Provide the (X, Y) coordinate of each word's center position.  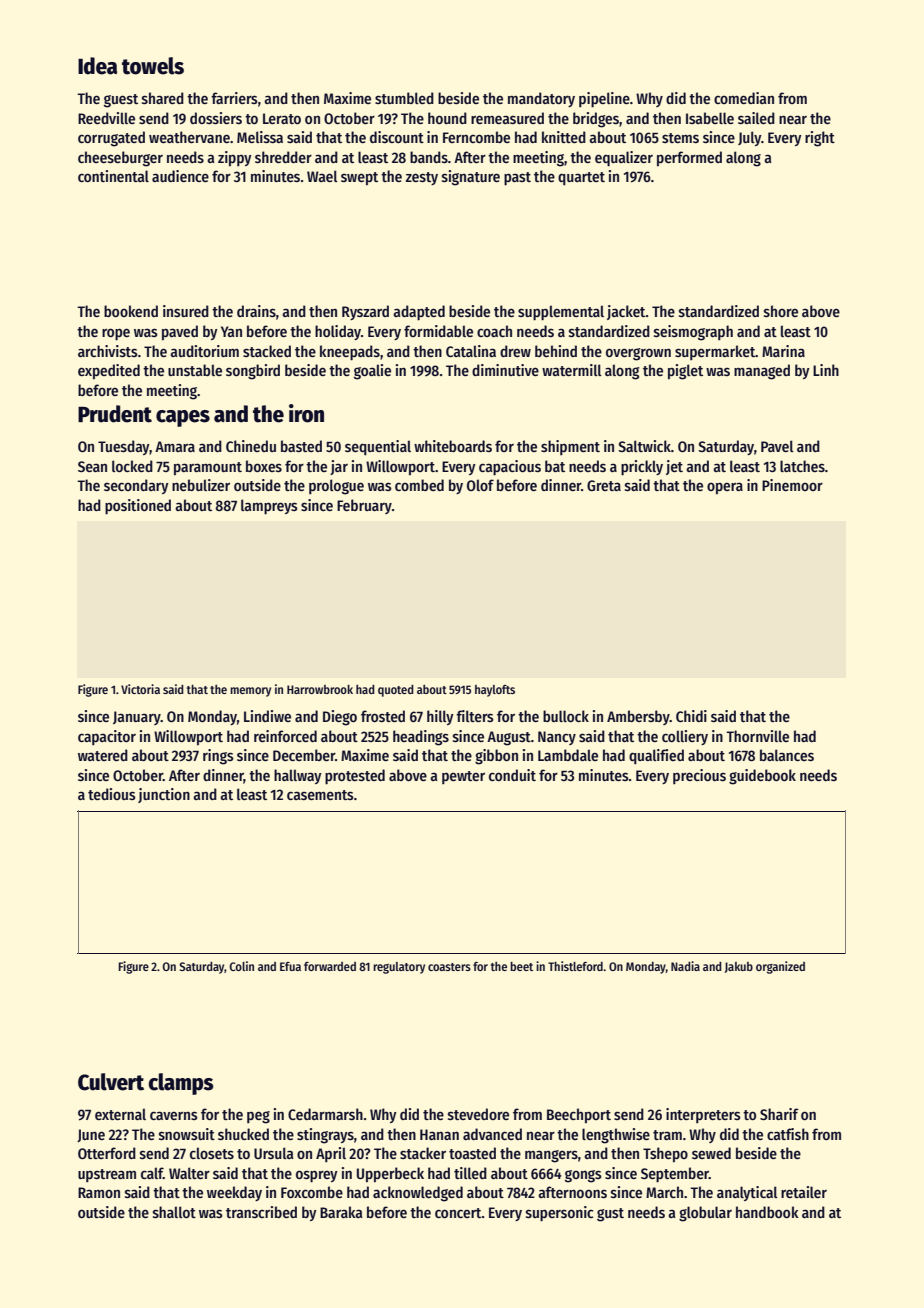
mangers (551, 1156)
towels (153, 66)
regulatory (399, 968)
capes (183, 418)
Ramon (99, 1192)
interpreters (703, 1115)
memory (250, 692)
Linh (826, 370)
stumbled (404, 98)
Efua (290, 966)
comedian (744, 98)
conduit (512, 775)
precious (699, 776)
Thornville (757, 736)
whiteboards (453, 446)
